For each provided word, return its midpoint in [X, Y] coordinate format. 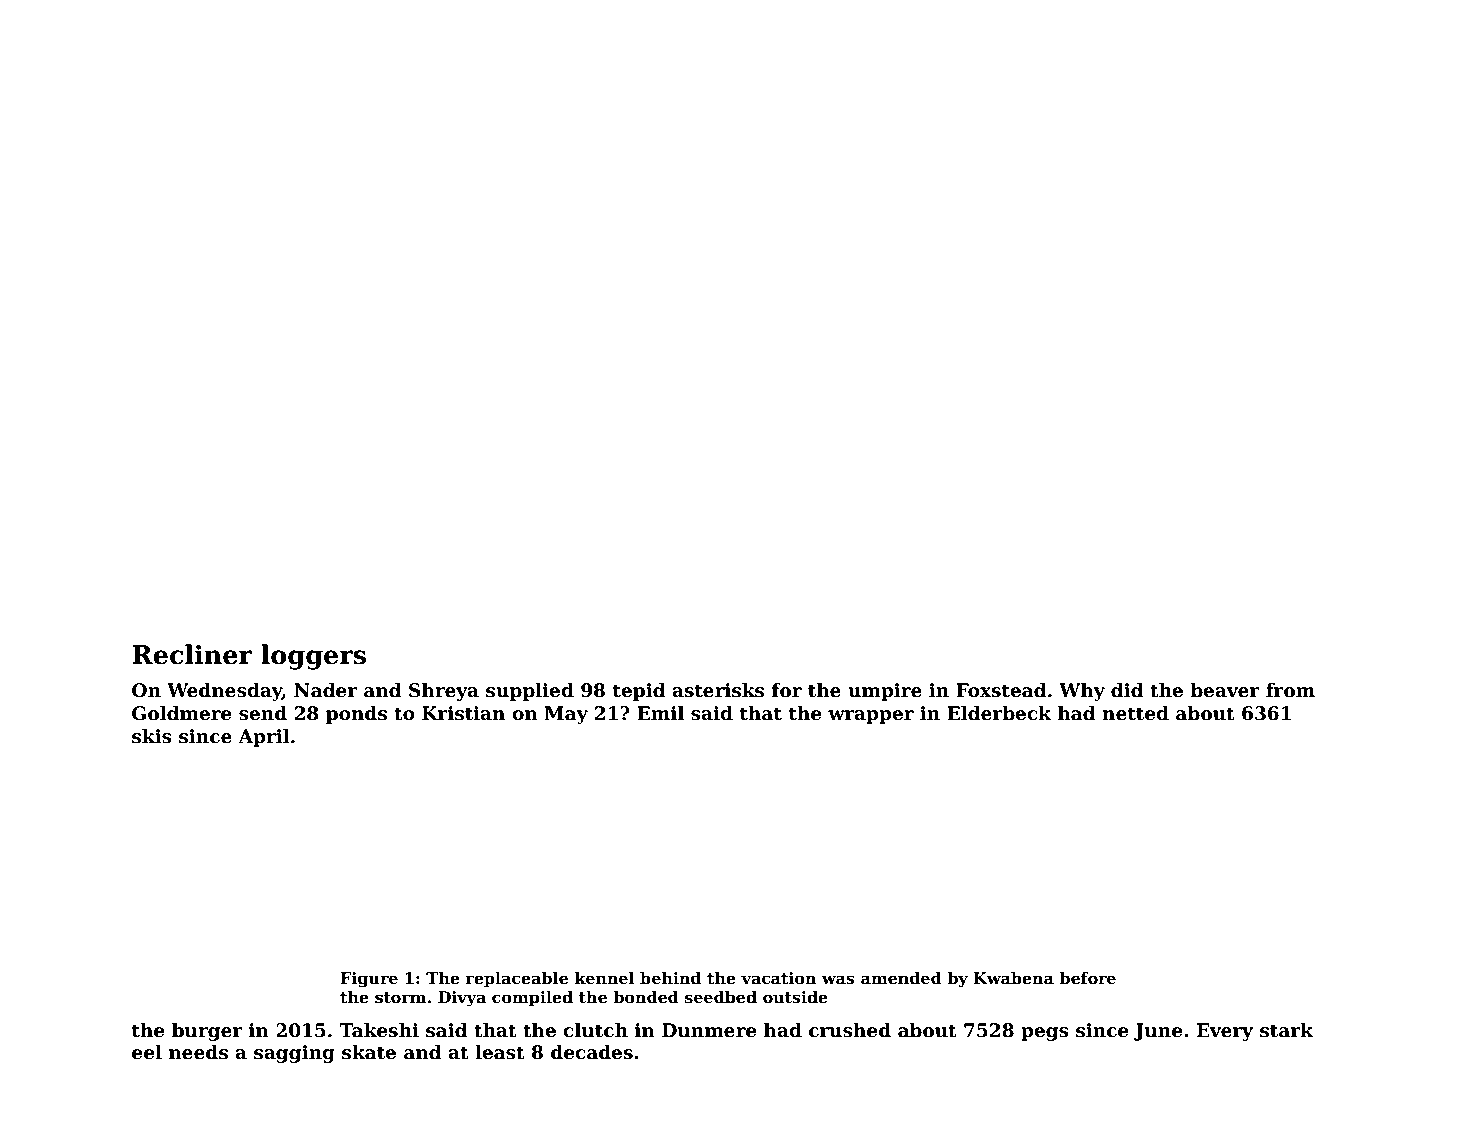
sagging [294, 1054]
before [1087, 978]
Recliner [192, 654]
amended [901, 978]
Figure [369, 980]
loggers [313, 657]
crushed [850, 1030]
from [1290, 690]
